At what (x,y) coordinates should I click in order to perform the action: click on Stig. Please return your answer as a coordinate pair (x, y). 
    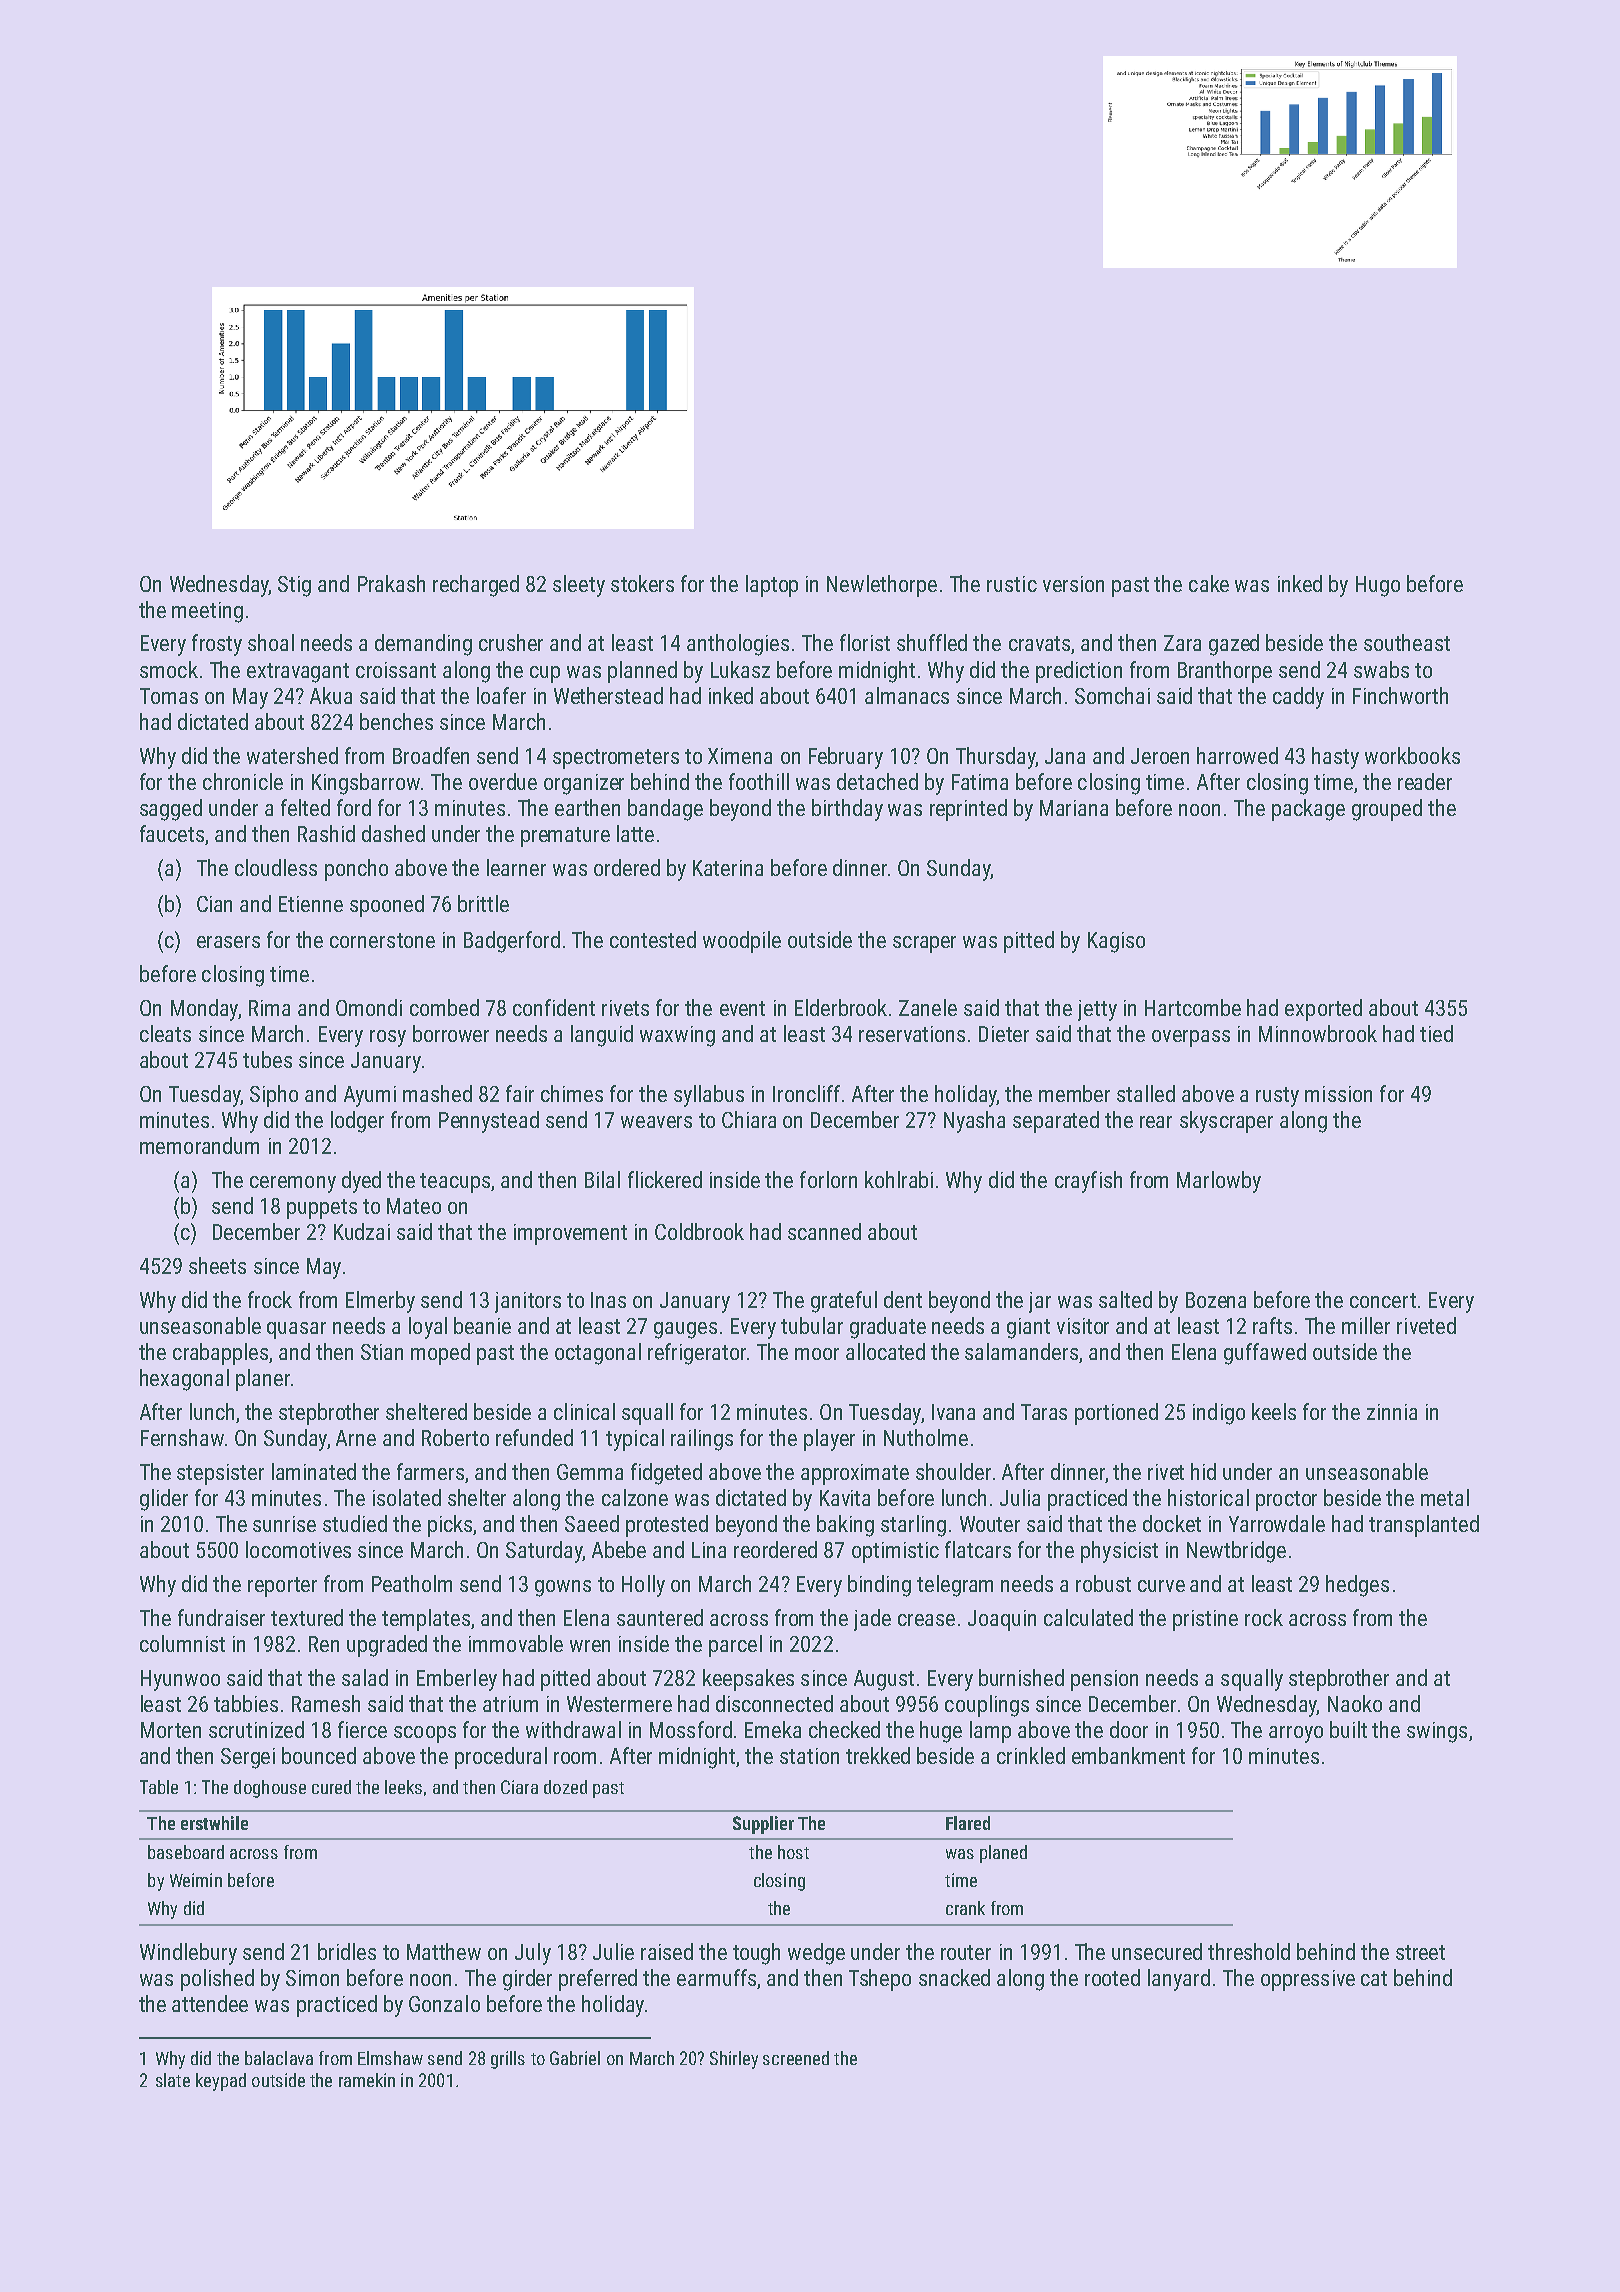
    Looking at the image, I should click on (294, 586).
